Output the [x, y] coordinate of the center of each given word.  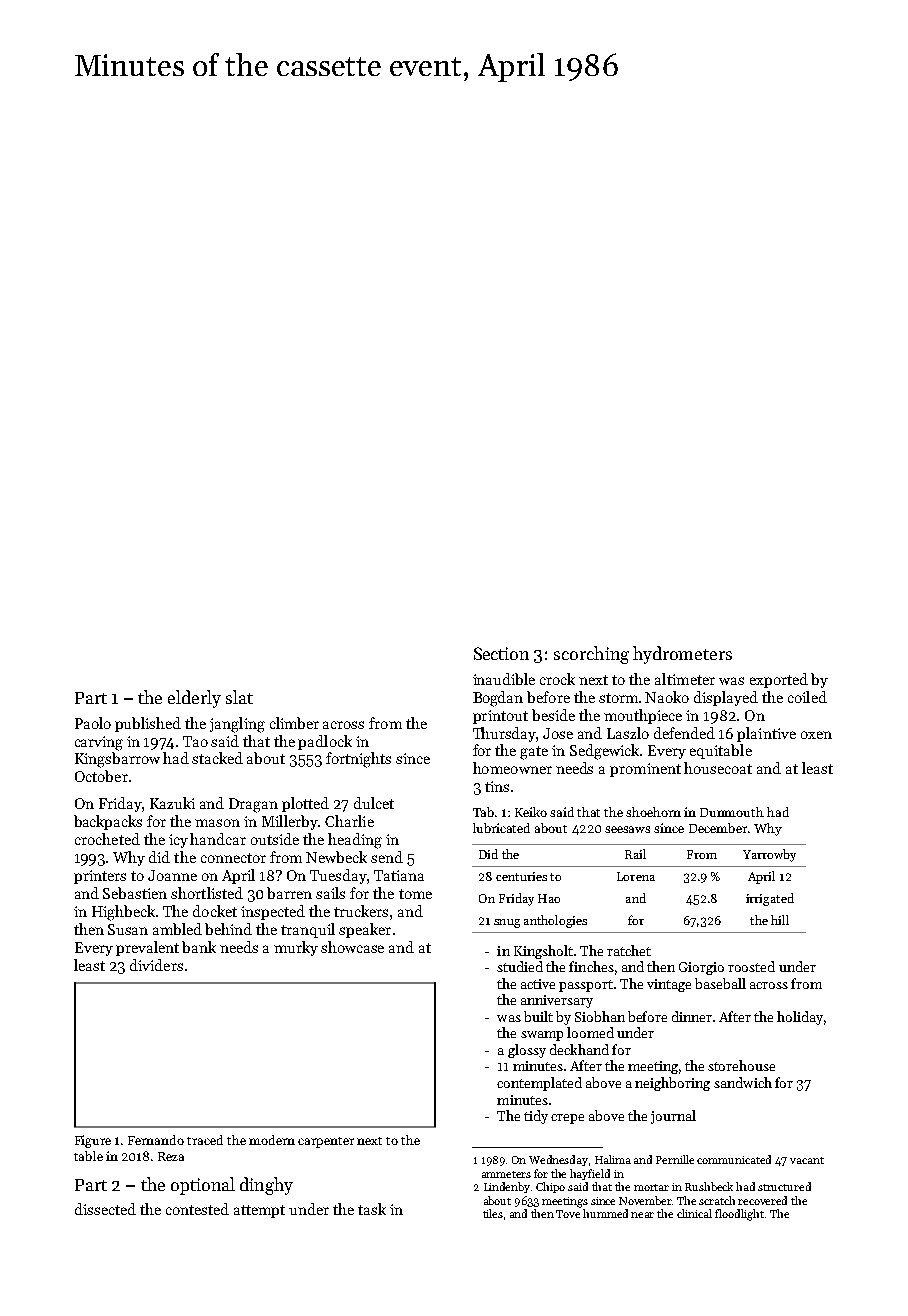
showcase [352, 947]
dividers [156, 965]
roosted [751, 966]
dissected [105, 1209]
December [718, 828]
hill [780, 920]
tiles [493, 1213]
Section [501, 653]
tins [497, 786]
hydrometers [682, 655]
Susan [128, 929]
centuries [521, 876]
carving [99, 743]
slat [239, 697]
